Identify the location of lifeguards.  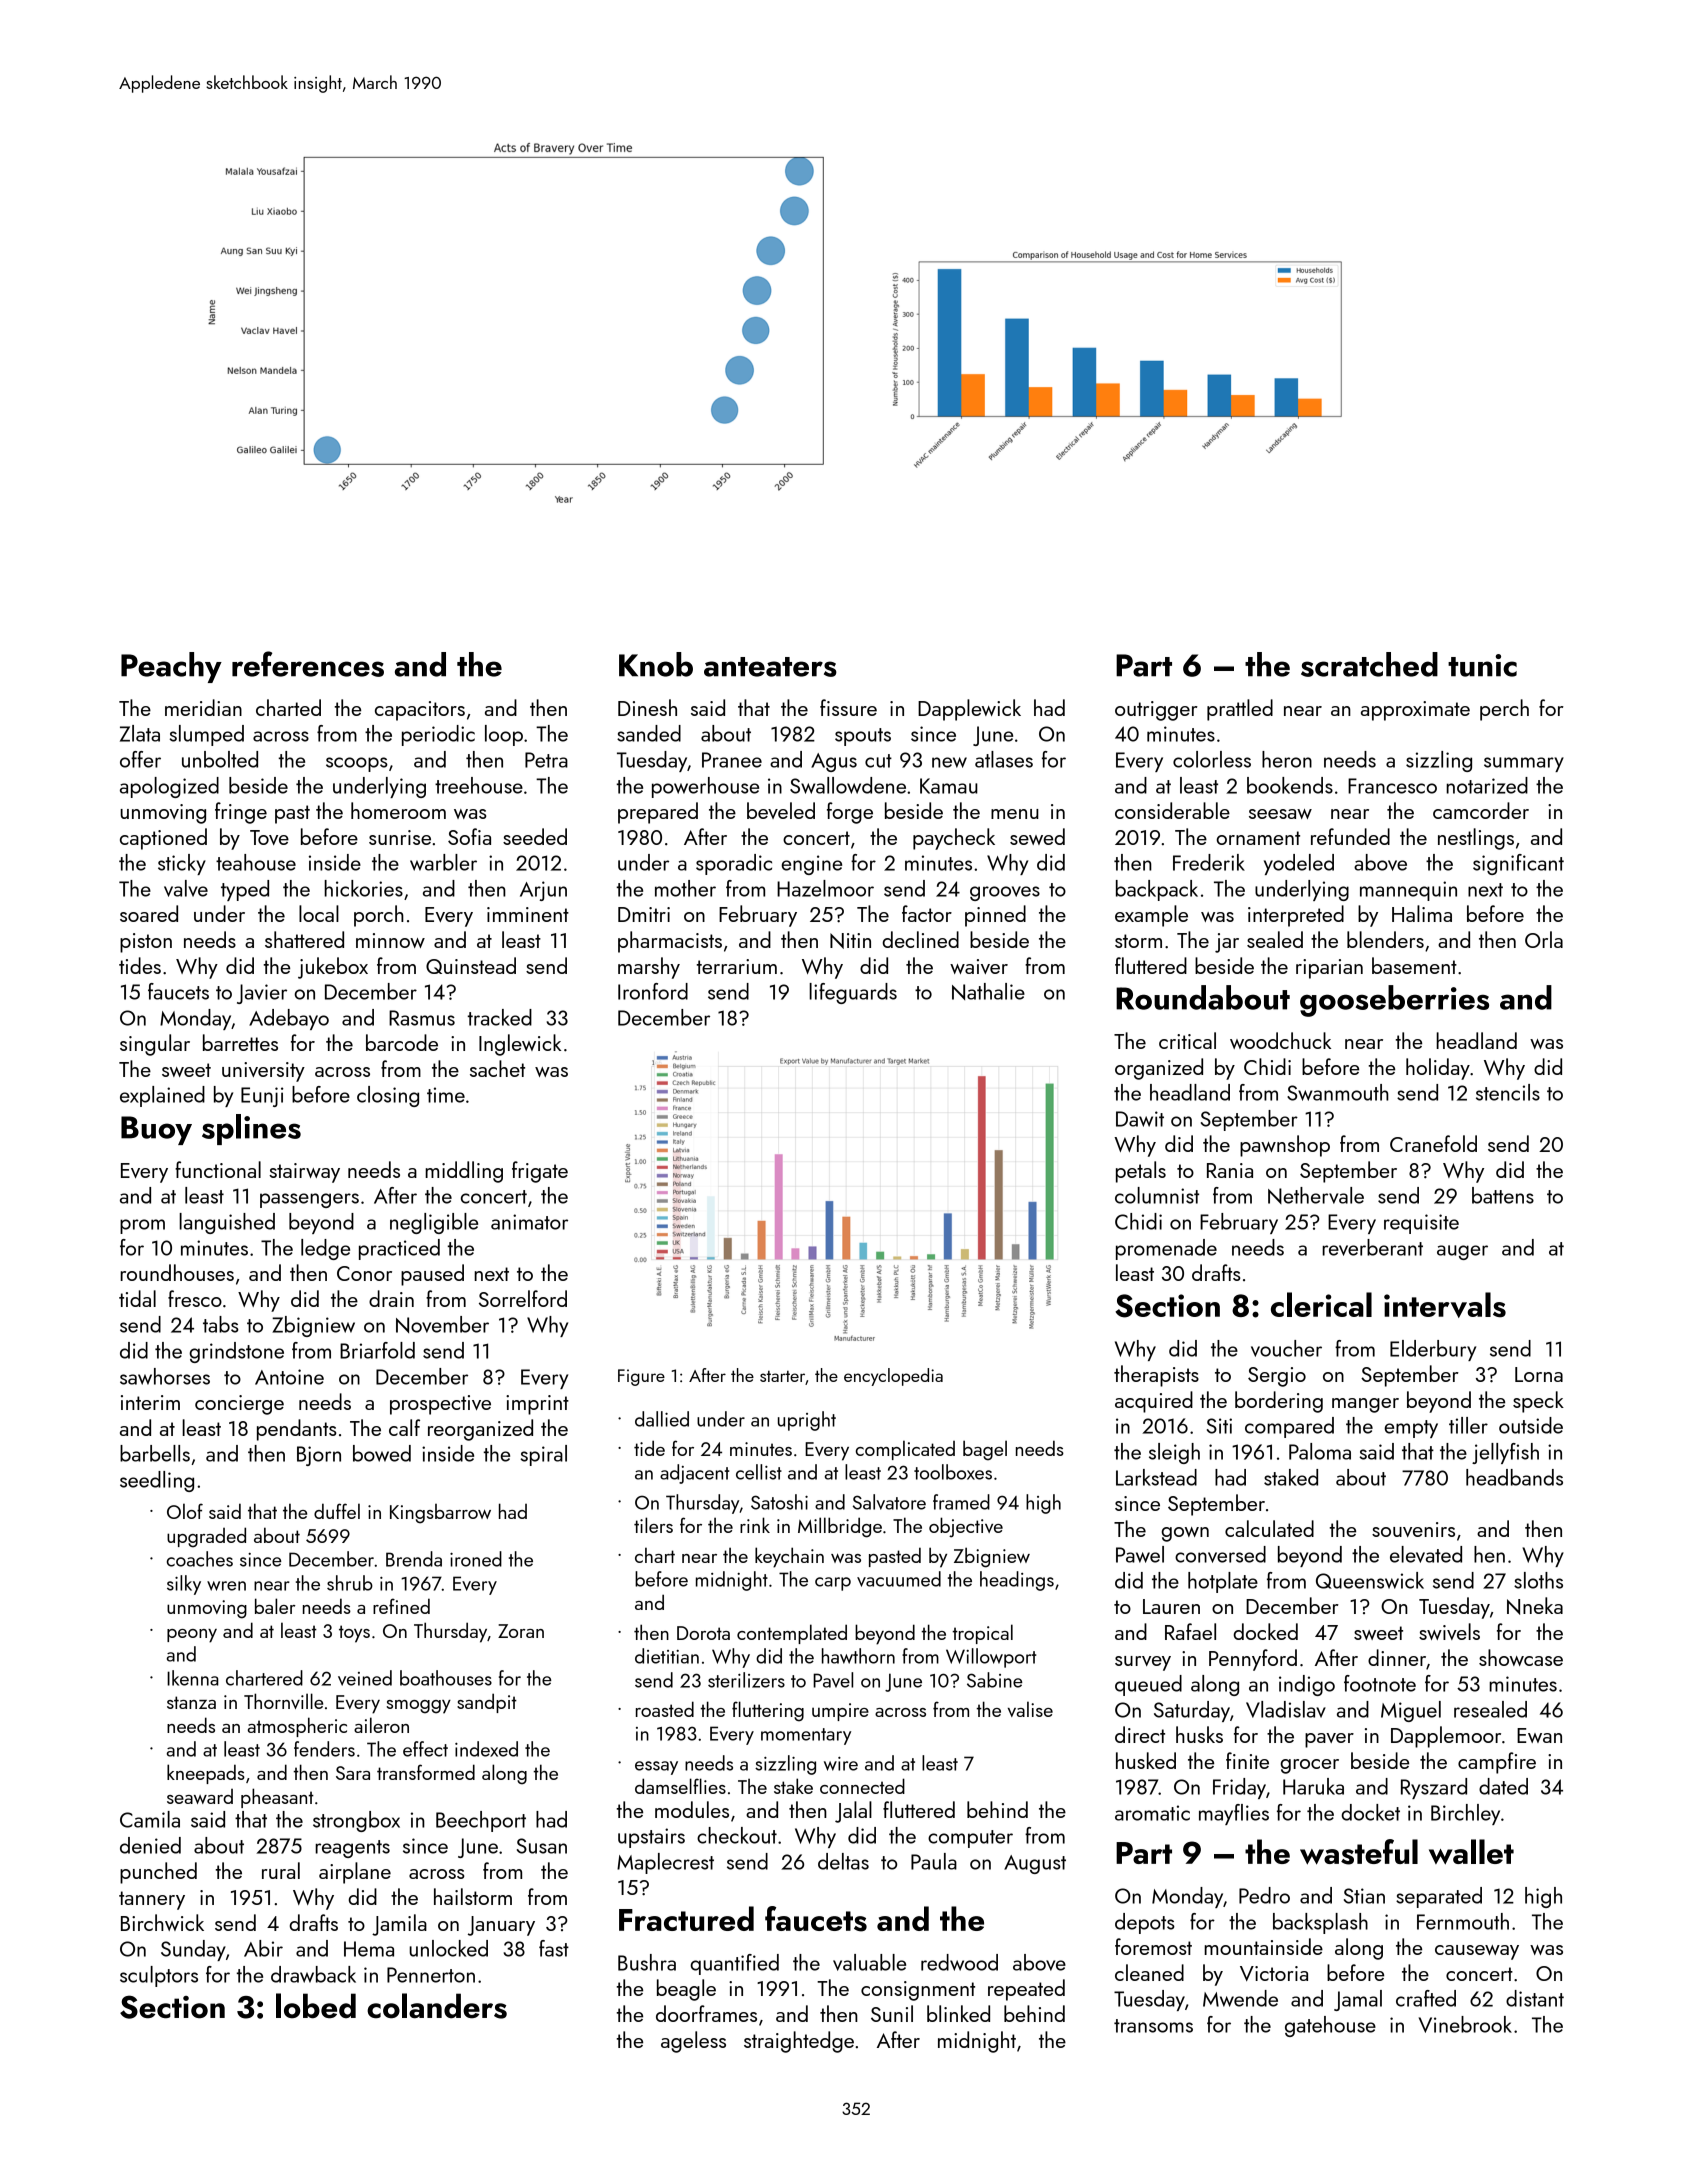
(853, 993).
